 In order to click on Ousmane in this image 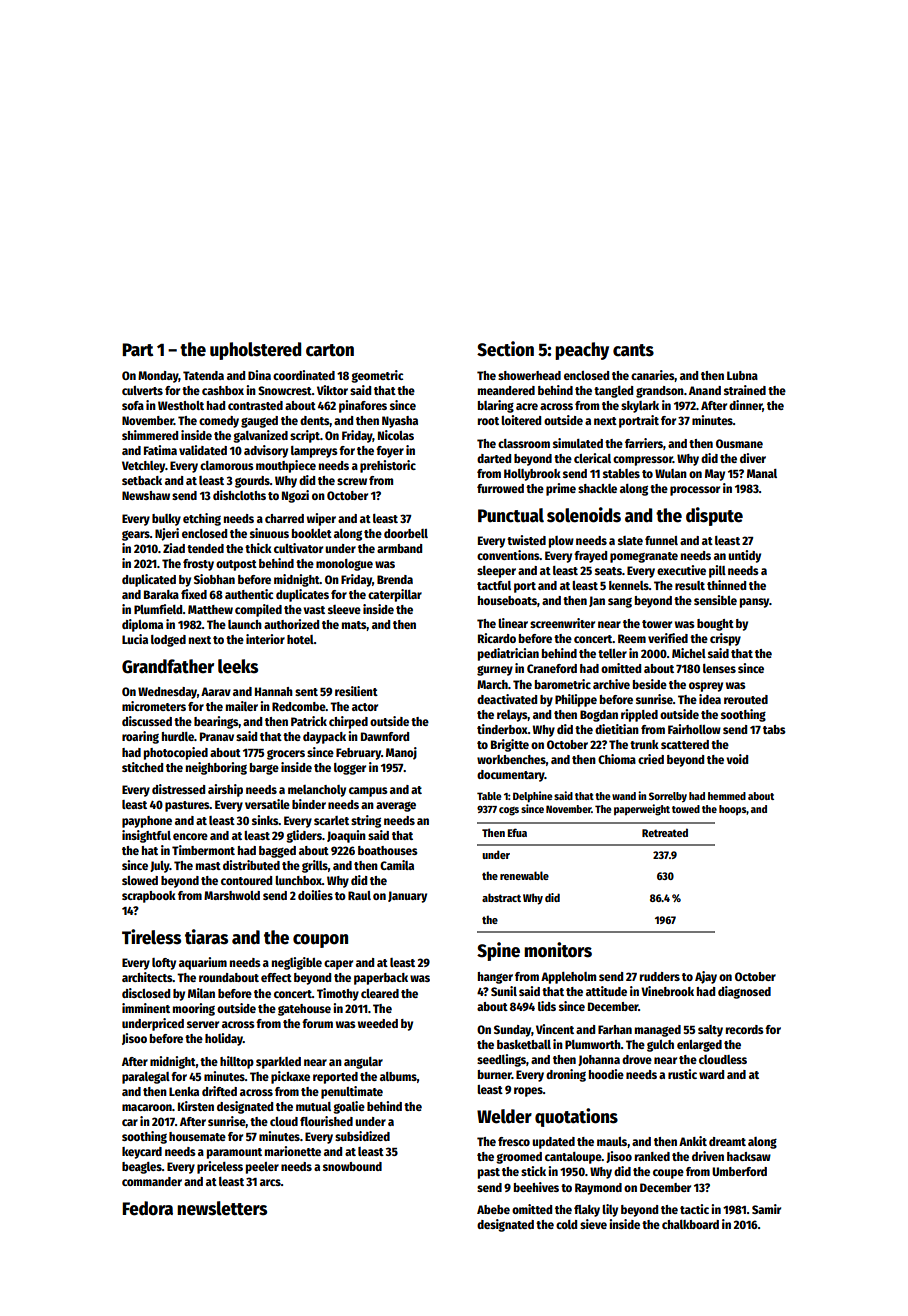, I will do `click(739, 443)`.
